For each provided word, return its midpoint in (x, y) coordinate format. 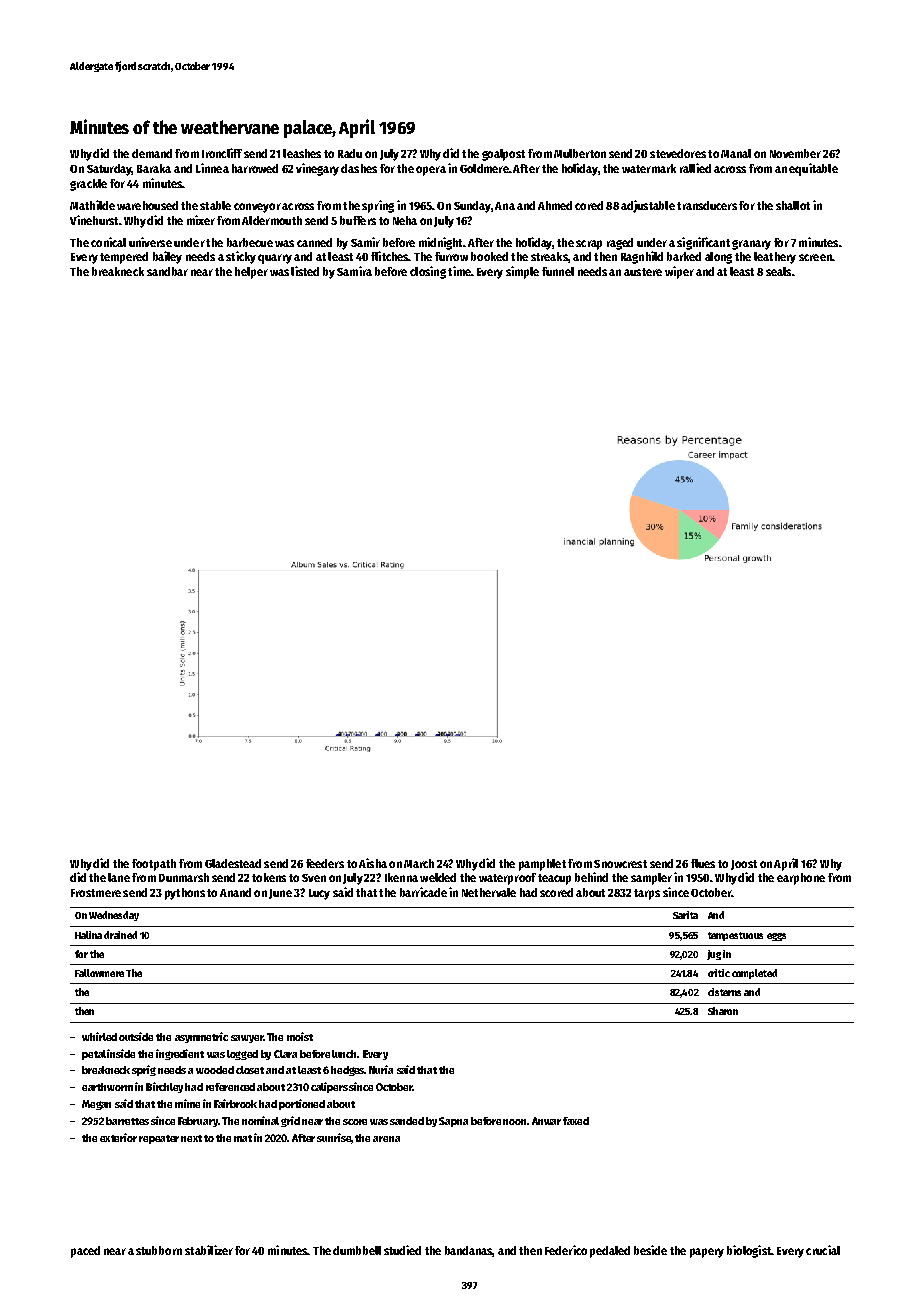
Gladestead (233, 863)
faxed (576, 1121)
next (191, 1138)
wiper (679, 272)
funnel (558, 271)
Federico (566, 1250)
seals (778, 271)
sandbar (167, 271)
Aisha (373, 863)
